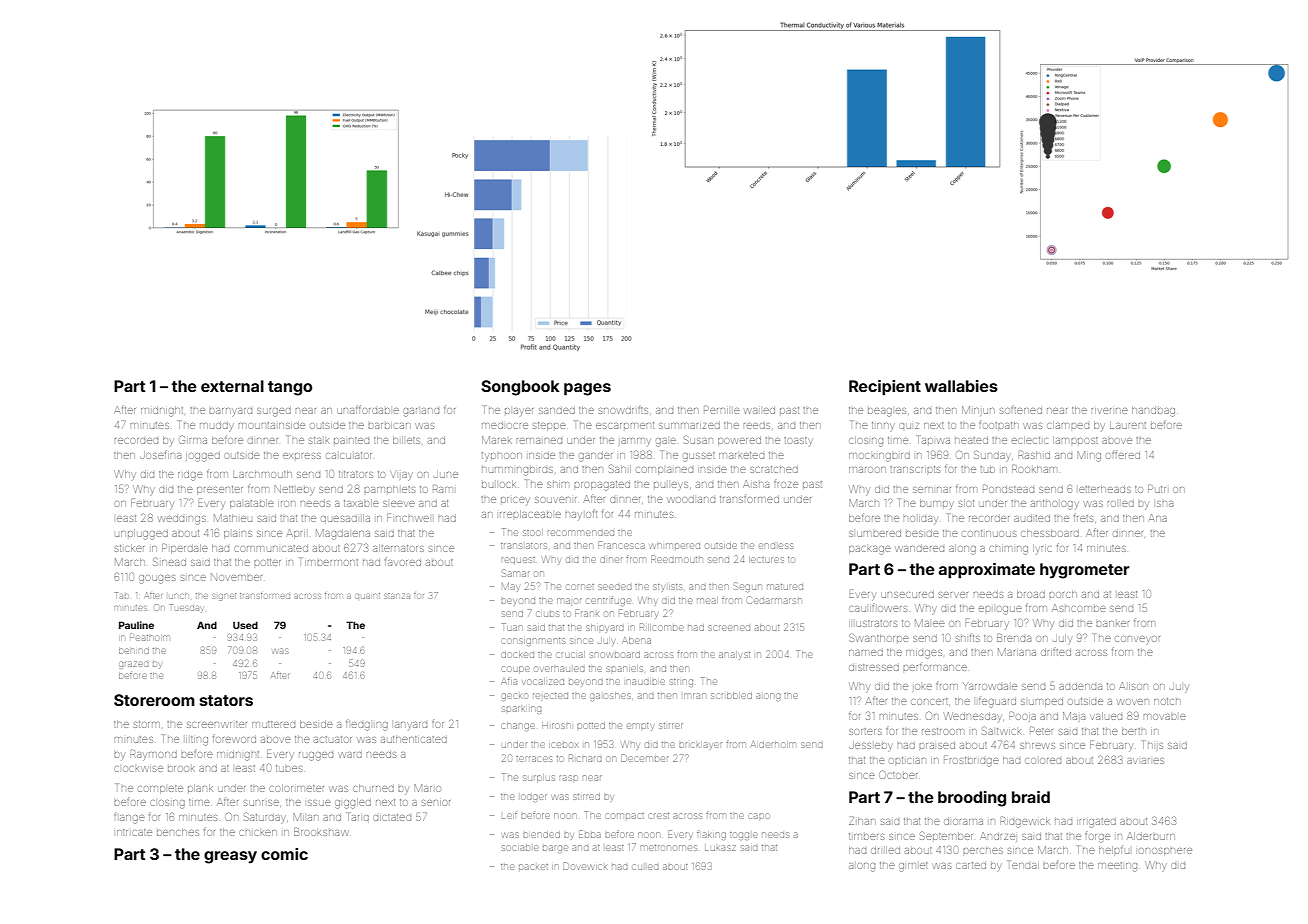  Describe the element at coordinates (558, 485) in the document. I see `shim` at that location.
